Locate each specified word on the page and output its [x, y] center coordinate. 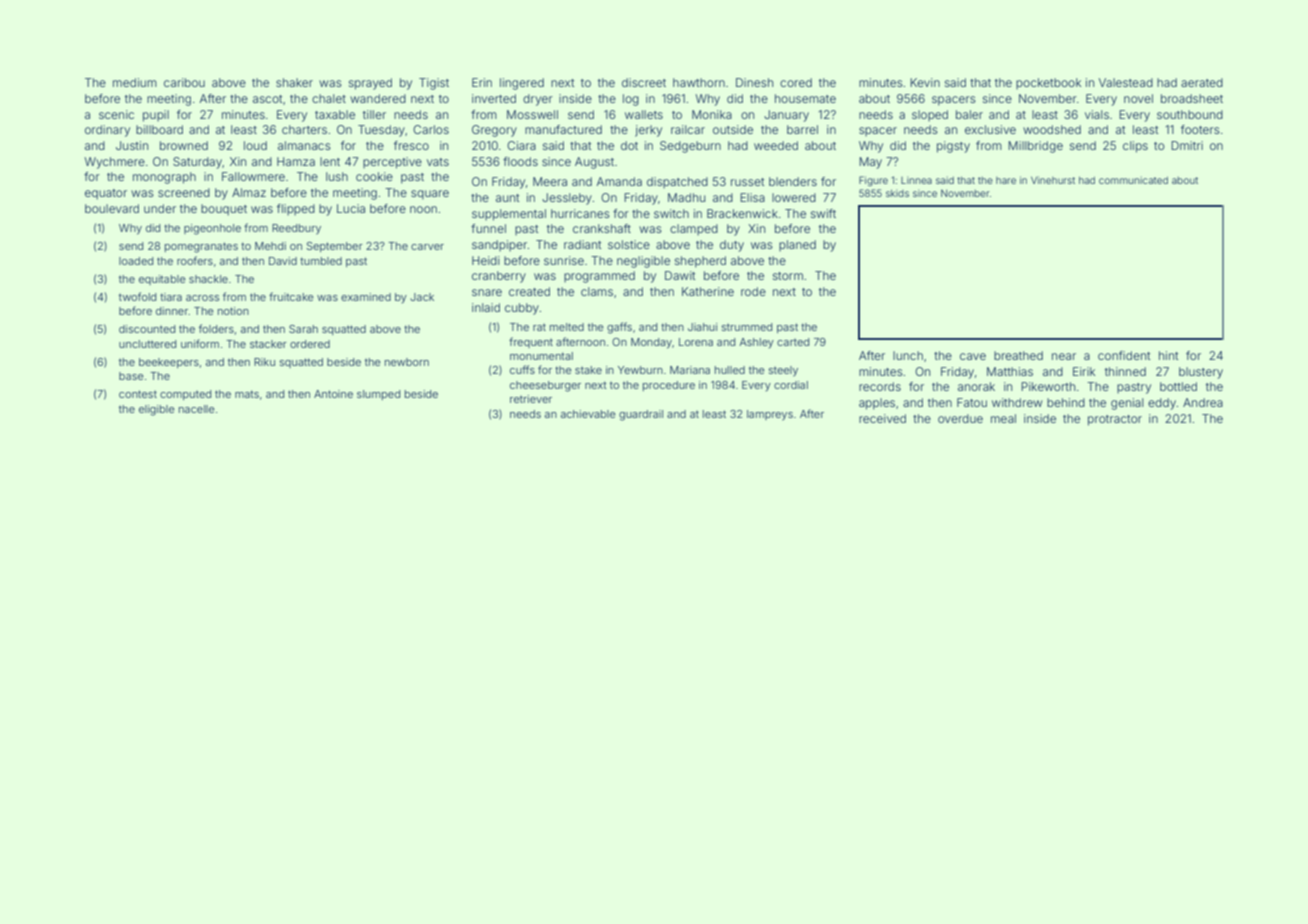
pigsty [953, 147]
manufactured [563, 129]
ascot [267, 99]
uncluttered [147, 344]
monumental [541, 356]
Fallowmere [253, 176]
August [594, 163]
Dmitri [1187, 145]
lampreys [770, 415]
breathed [1018, 355]
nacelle [197, 409]
